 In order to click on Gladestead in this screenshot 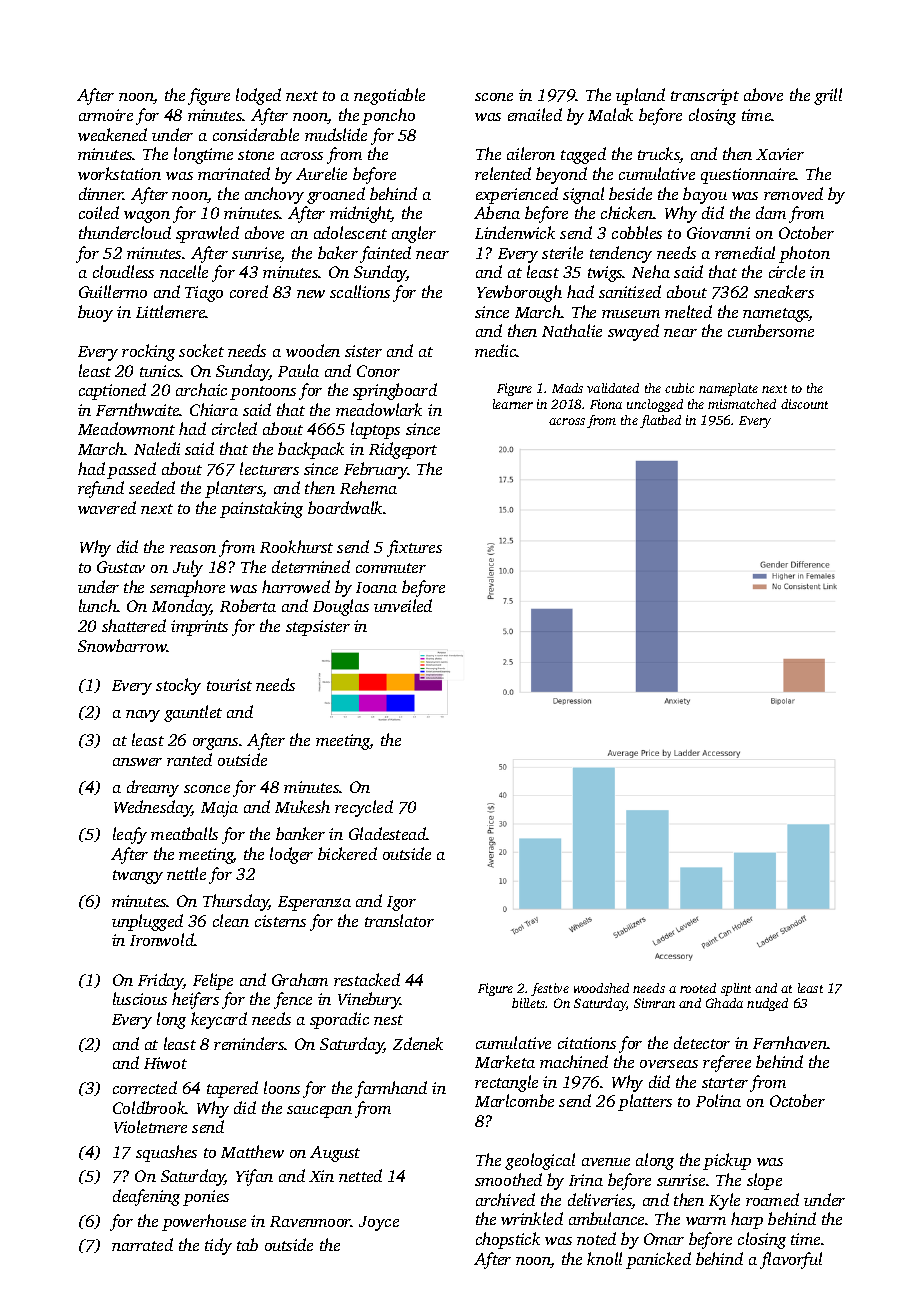, I will do `click(387, 833)`.
